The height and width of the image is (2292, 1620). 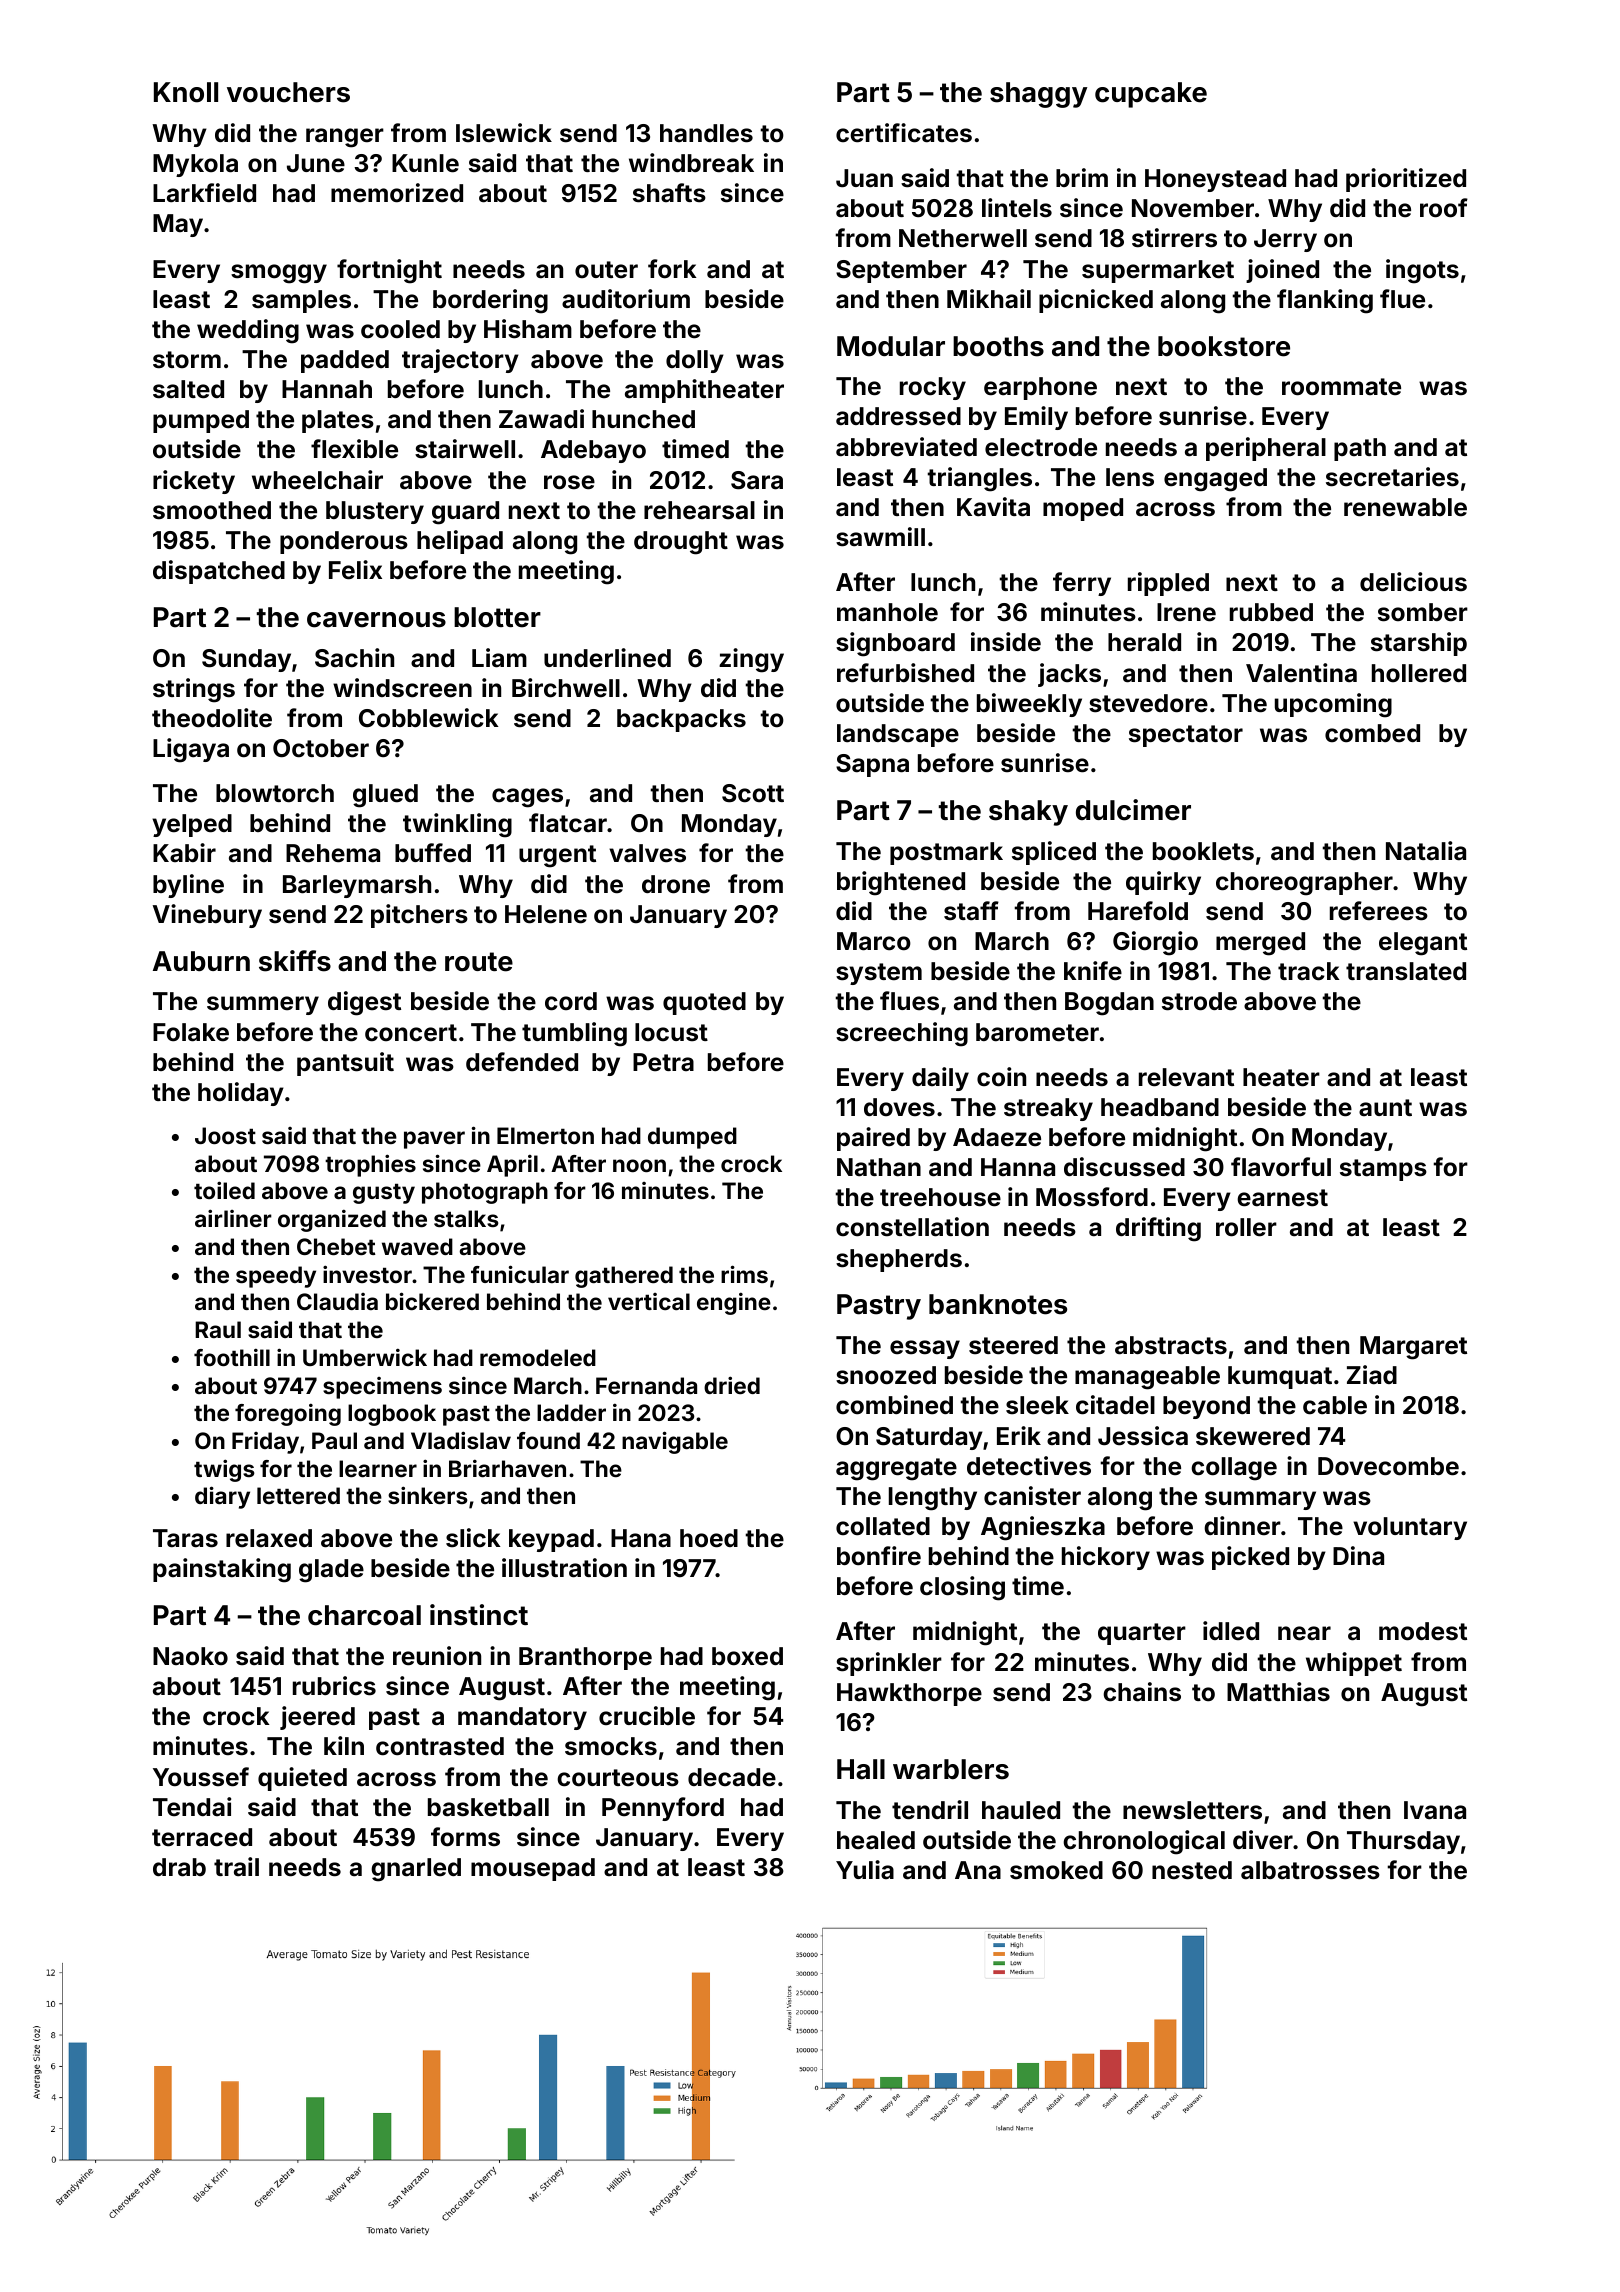 What do you see at coordinates (345, 138) in the image?
I see `ranger` at bounding box center [345, 138].
